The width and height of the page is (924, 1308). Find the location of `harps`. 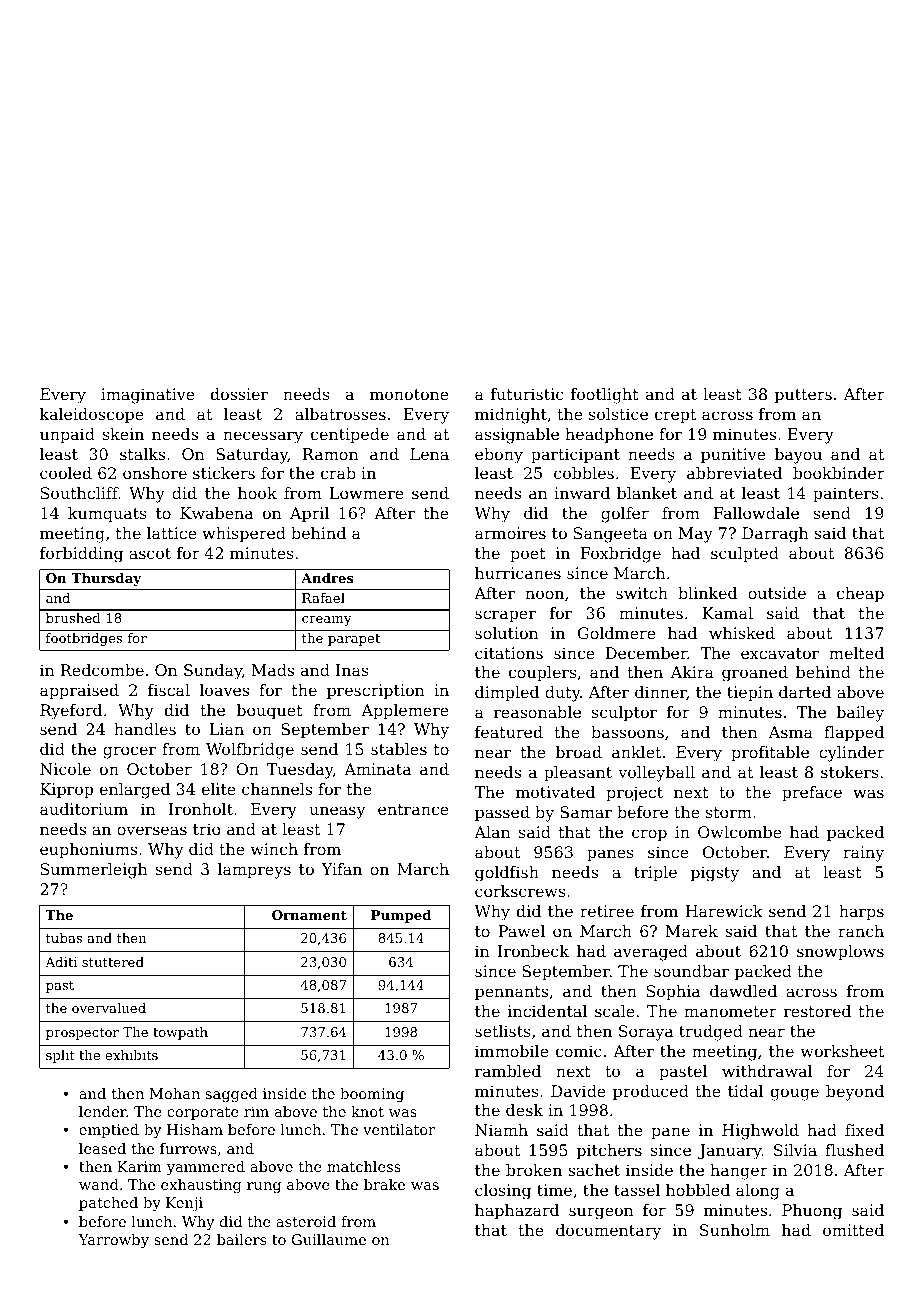

harps is located at coordinates (861, 913).
